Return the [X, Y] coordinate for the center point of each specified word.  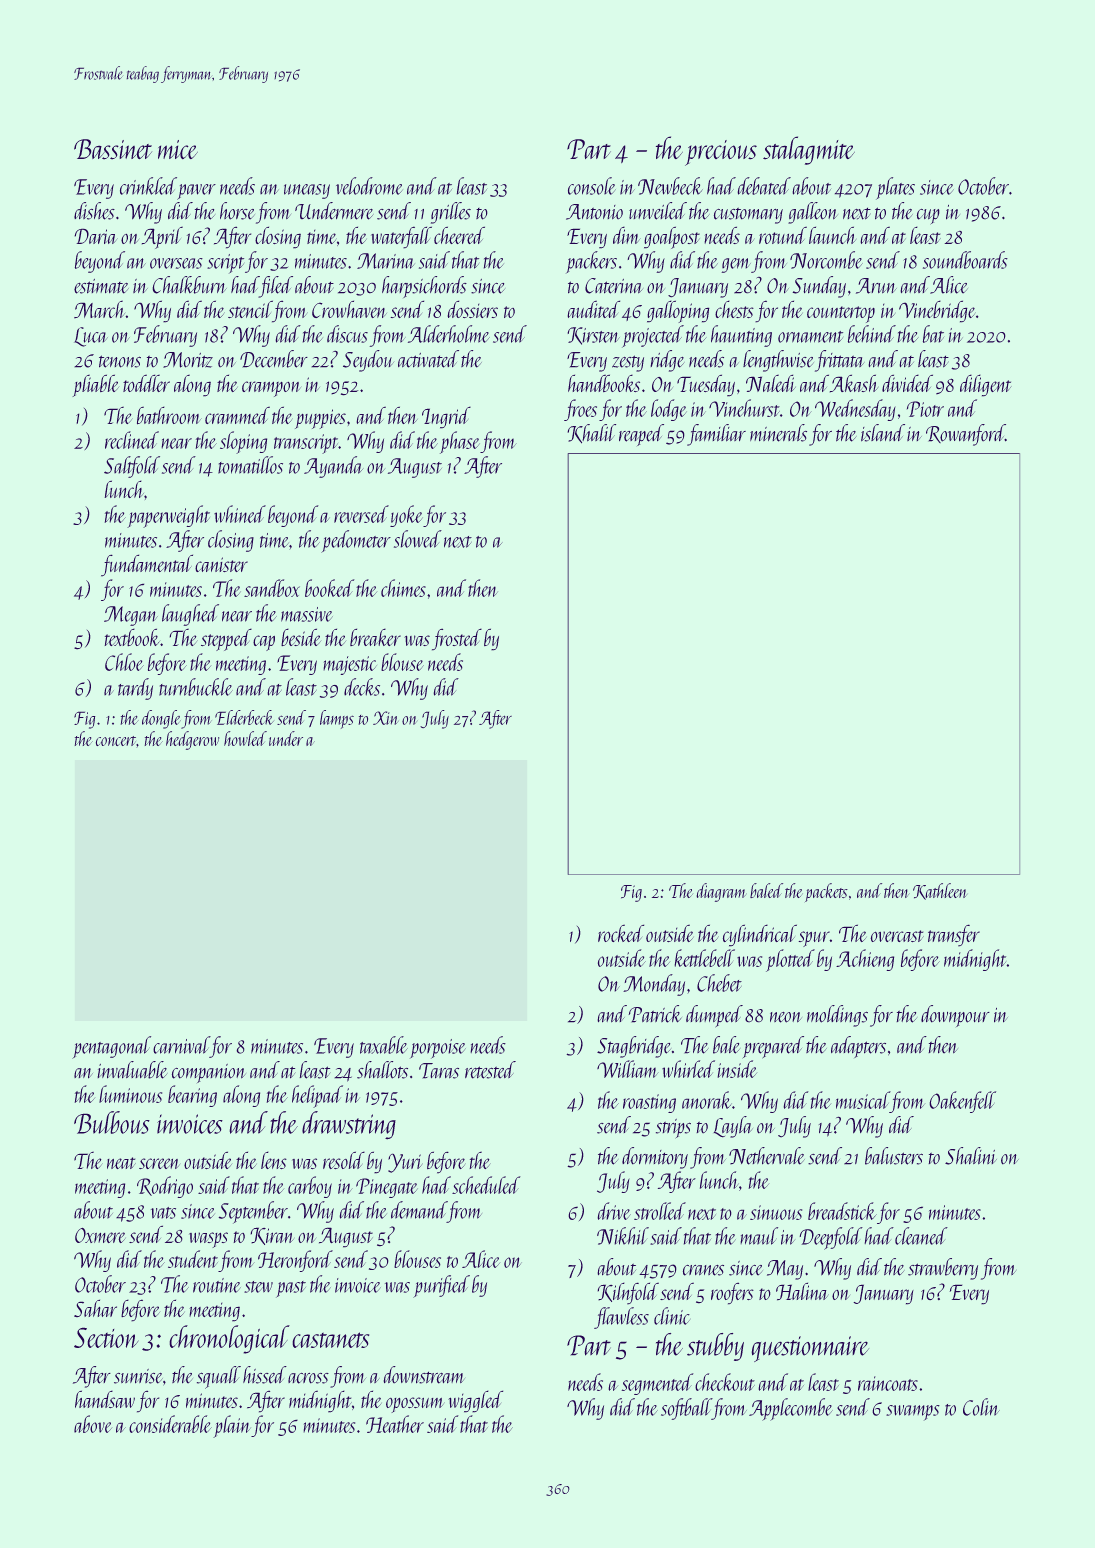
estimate [101, 286]
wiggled [475, 1401]
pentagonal [111, 1047]
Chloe [124, 662]
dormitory [655, 1158]
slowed [418, 539]
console [592, 186]
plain [232, 1426]
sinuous [776, 1212]
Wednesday [855, 410]
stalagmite [809, 150]
